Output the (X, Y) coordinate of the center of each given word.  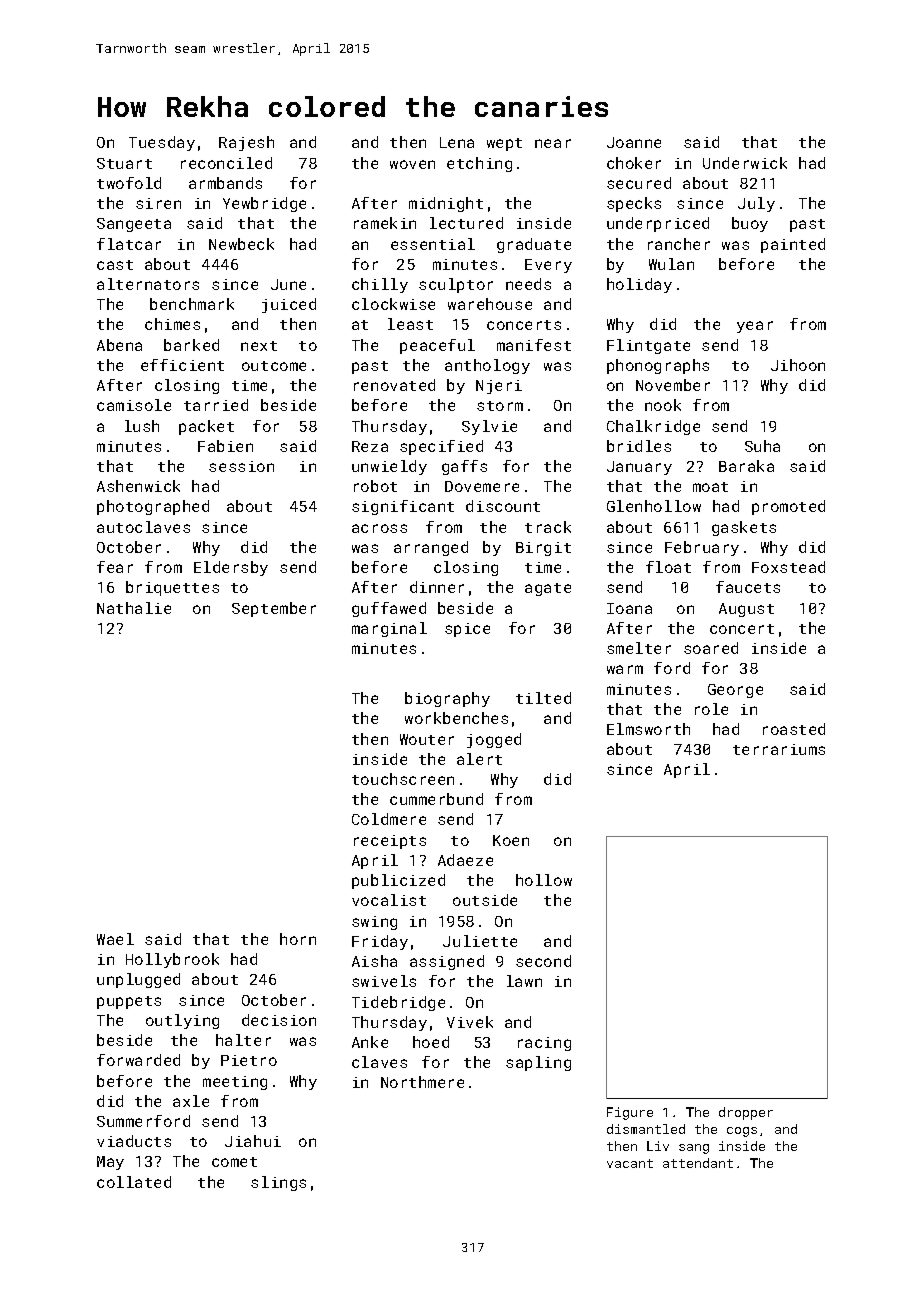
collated (134, 1182)
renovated (394, 385)
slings (278, 1183)
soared (711, 648)
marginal (389, 629)
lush (142, 426)
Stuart (124, 163)
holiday (639, 285)
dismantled (646, 1129)
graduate (534, 245)
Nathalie (134, 608)
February (702, 548)
